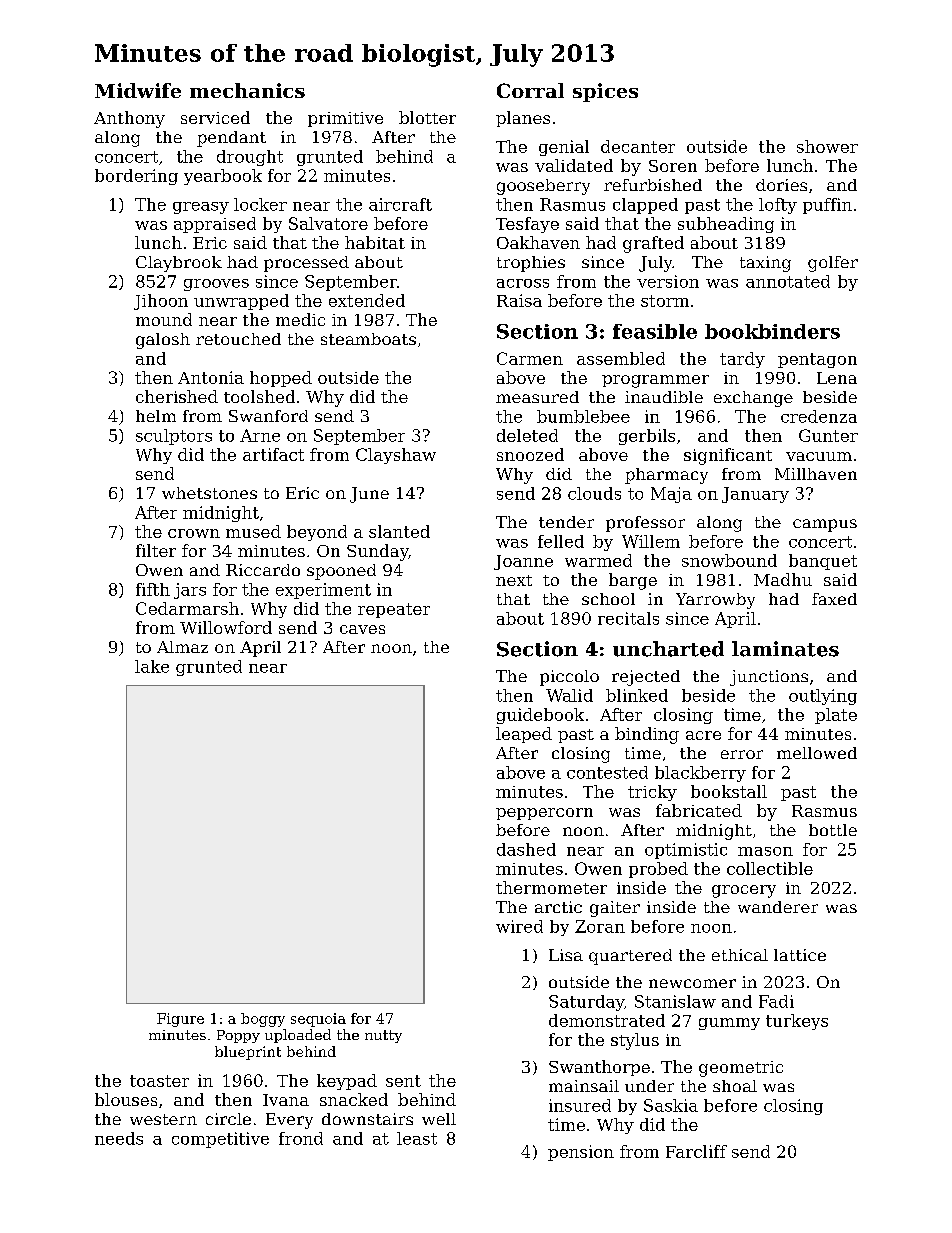 The image size is (952, 1233). I want to click on Farcliff, so click(696, 1151).
